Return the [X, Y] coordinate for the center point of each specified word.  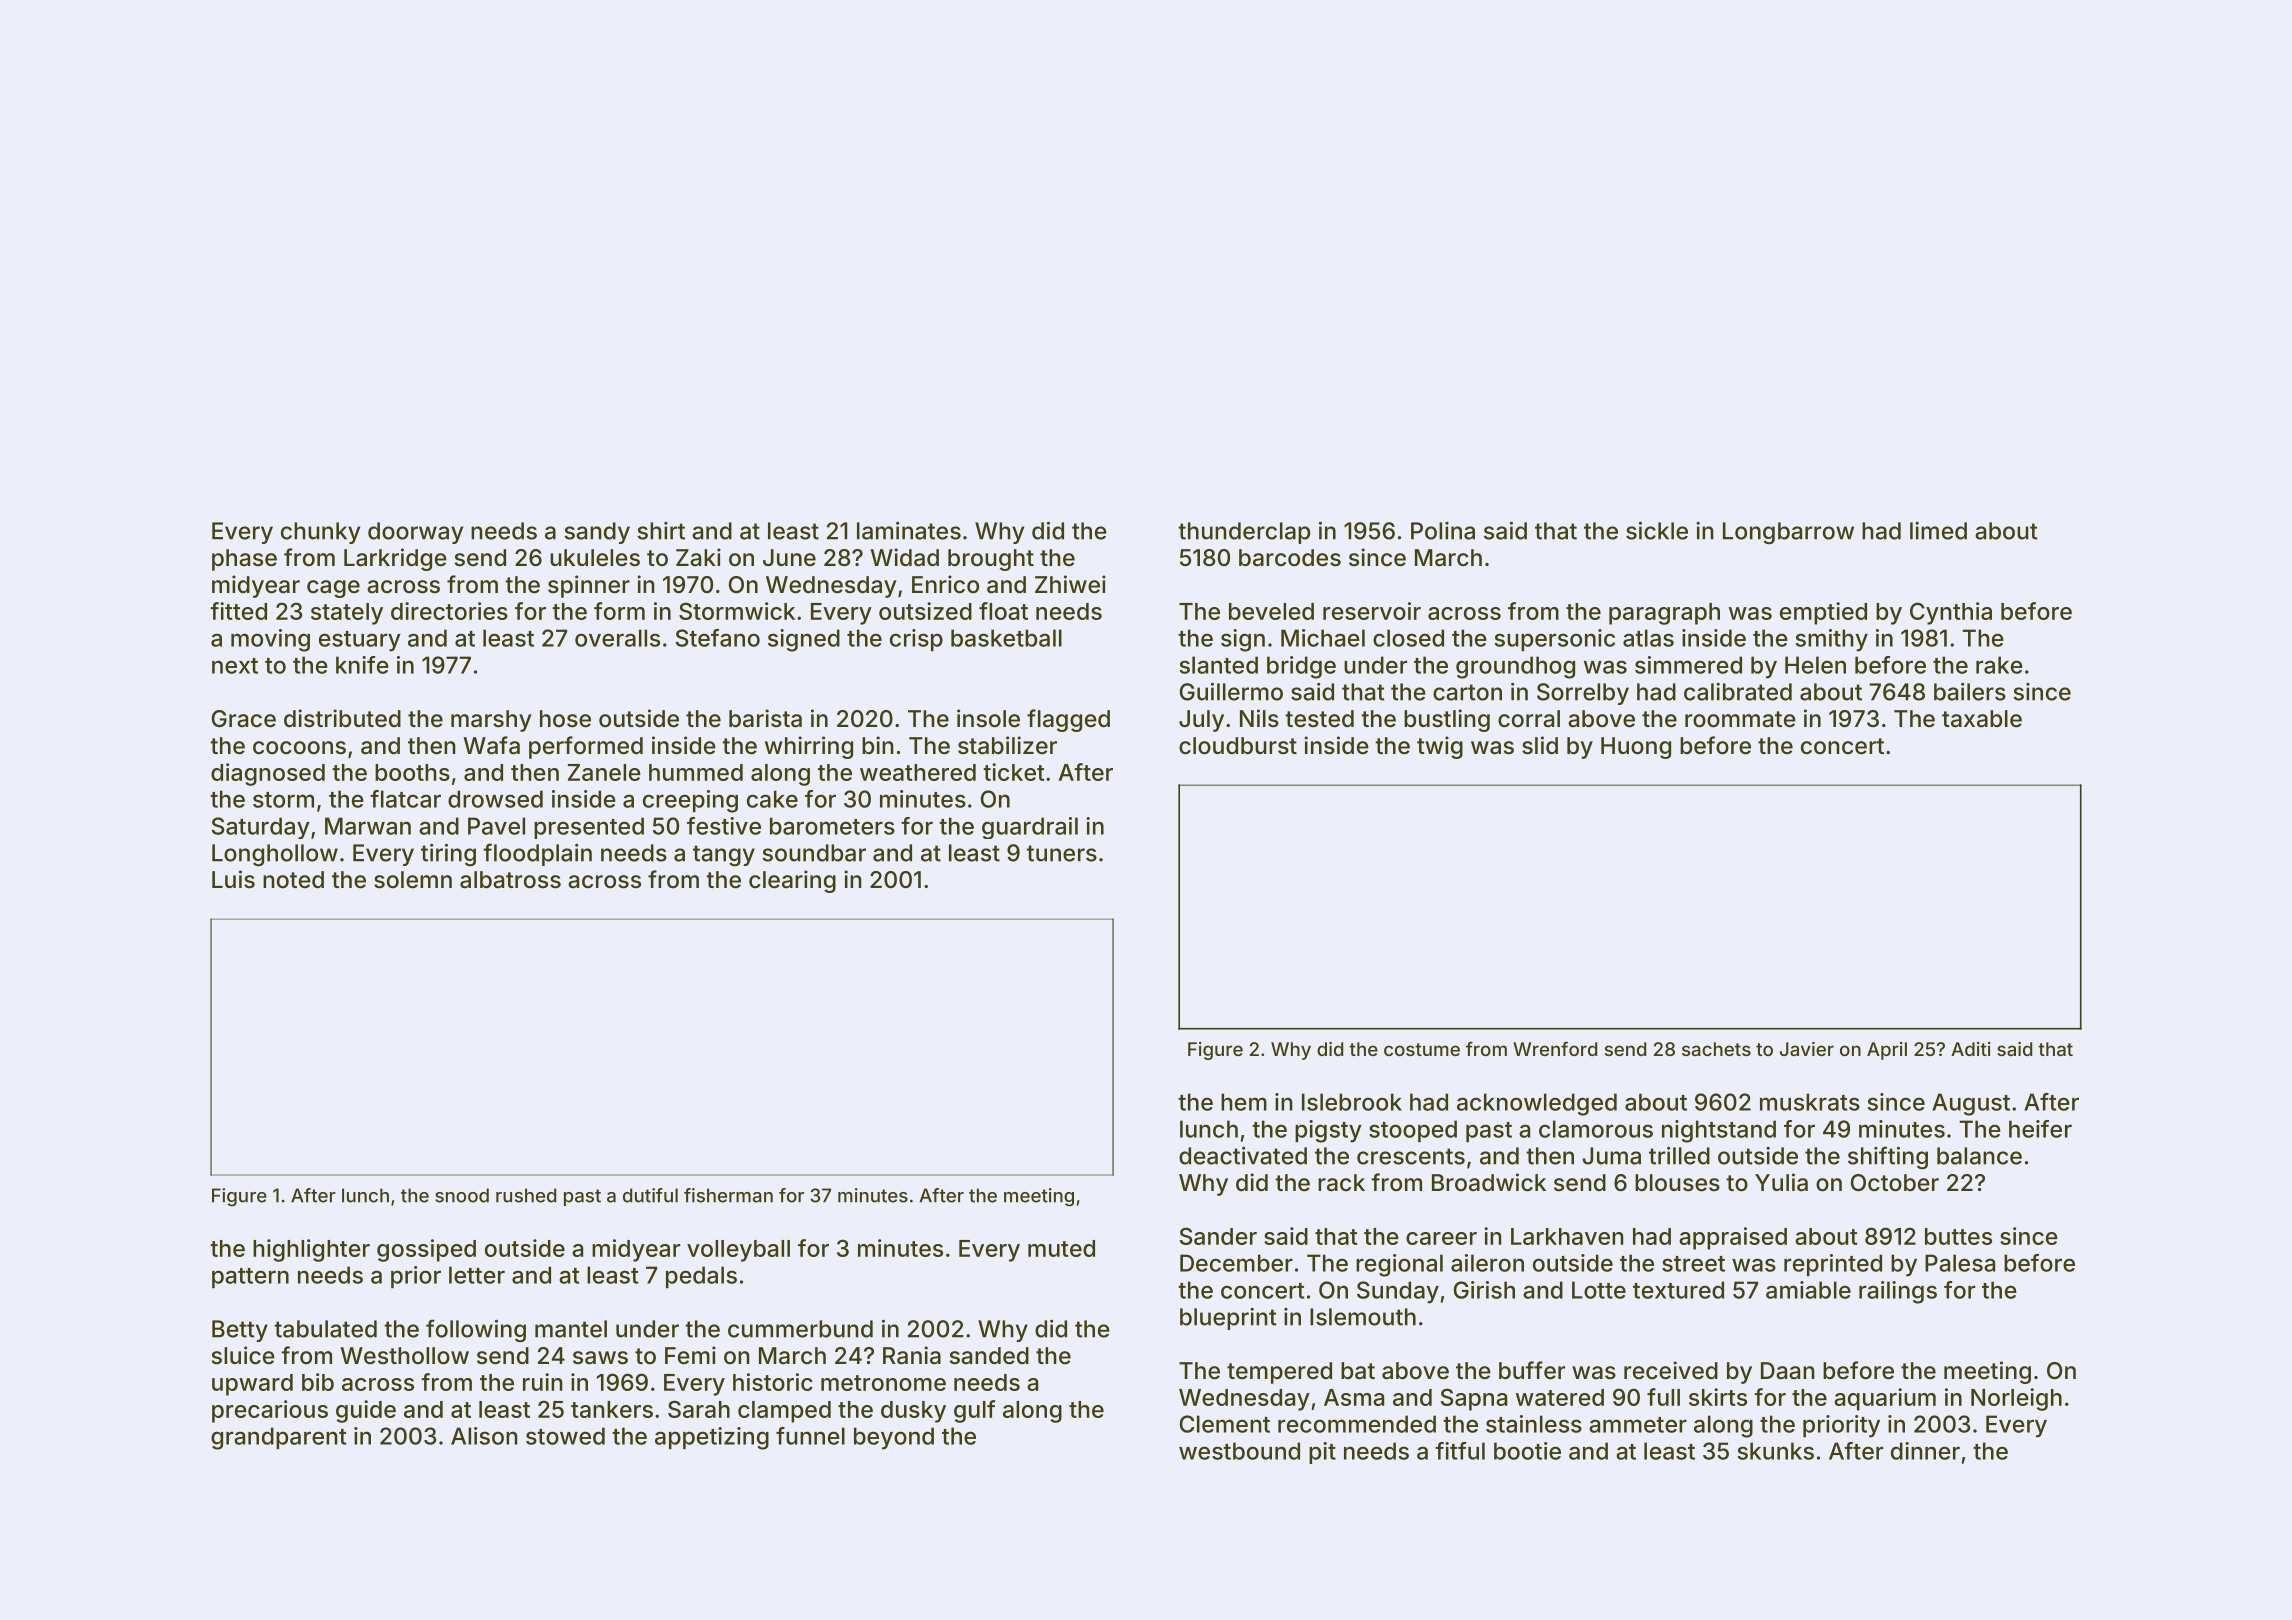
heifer [2040, 1129]
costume [1422, 1049]
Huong [1636, 748]
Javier [1807, 1049]
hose [565, 719]
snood [462, 1195]
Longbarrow [1788, 533]
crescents [1411, 1156]
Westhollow [404, 1356]
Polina [1443, 531]
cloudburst [1238, 746]
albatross [510, 880]
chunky [320, 533]
